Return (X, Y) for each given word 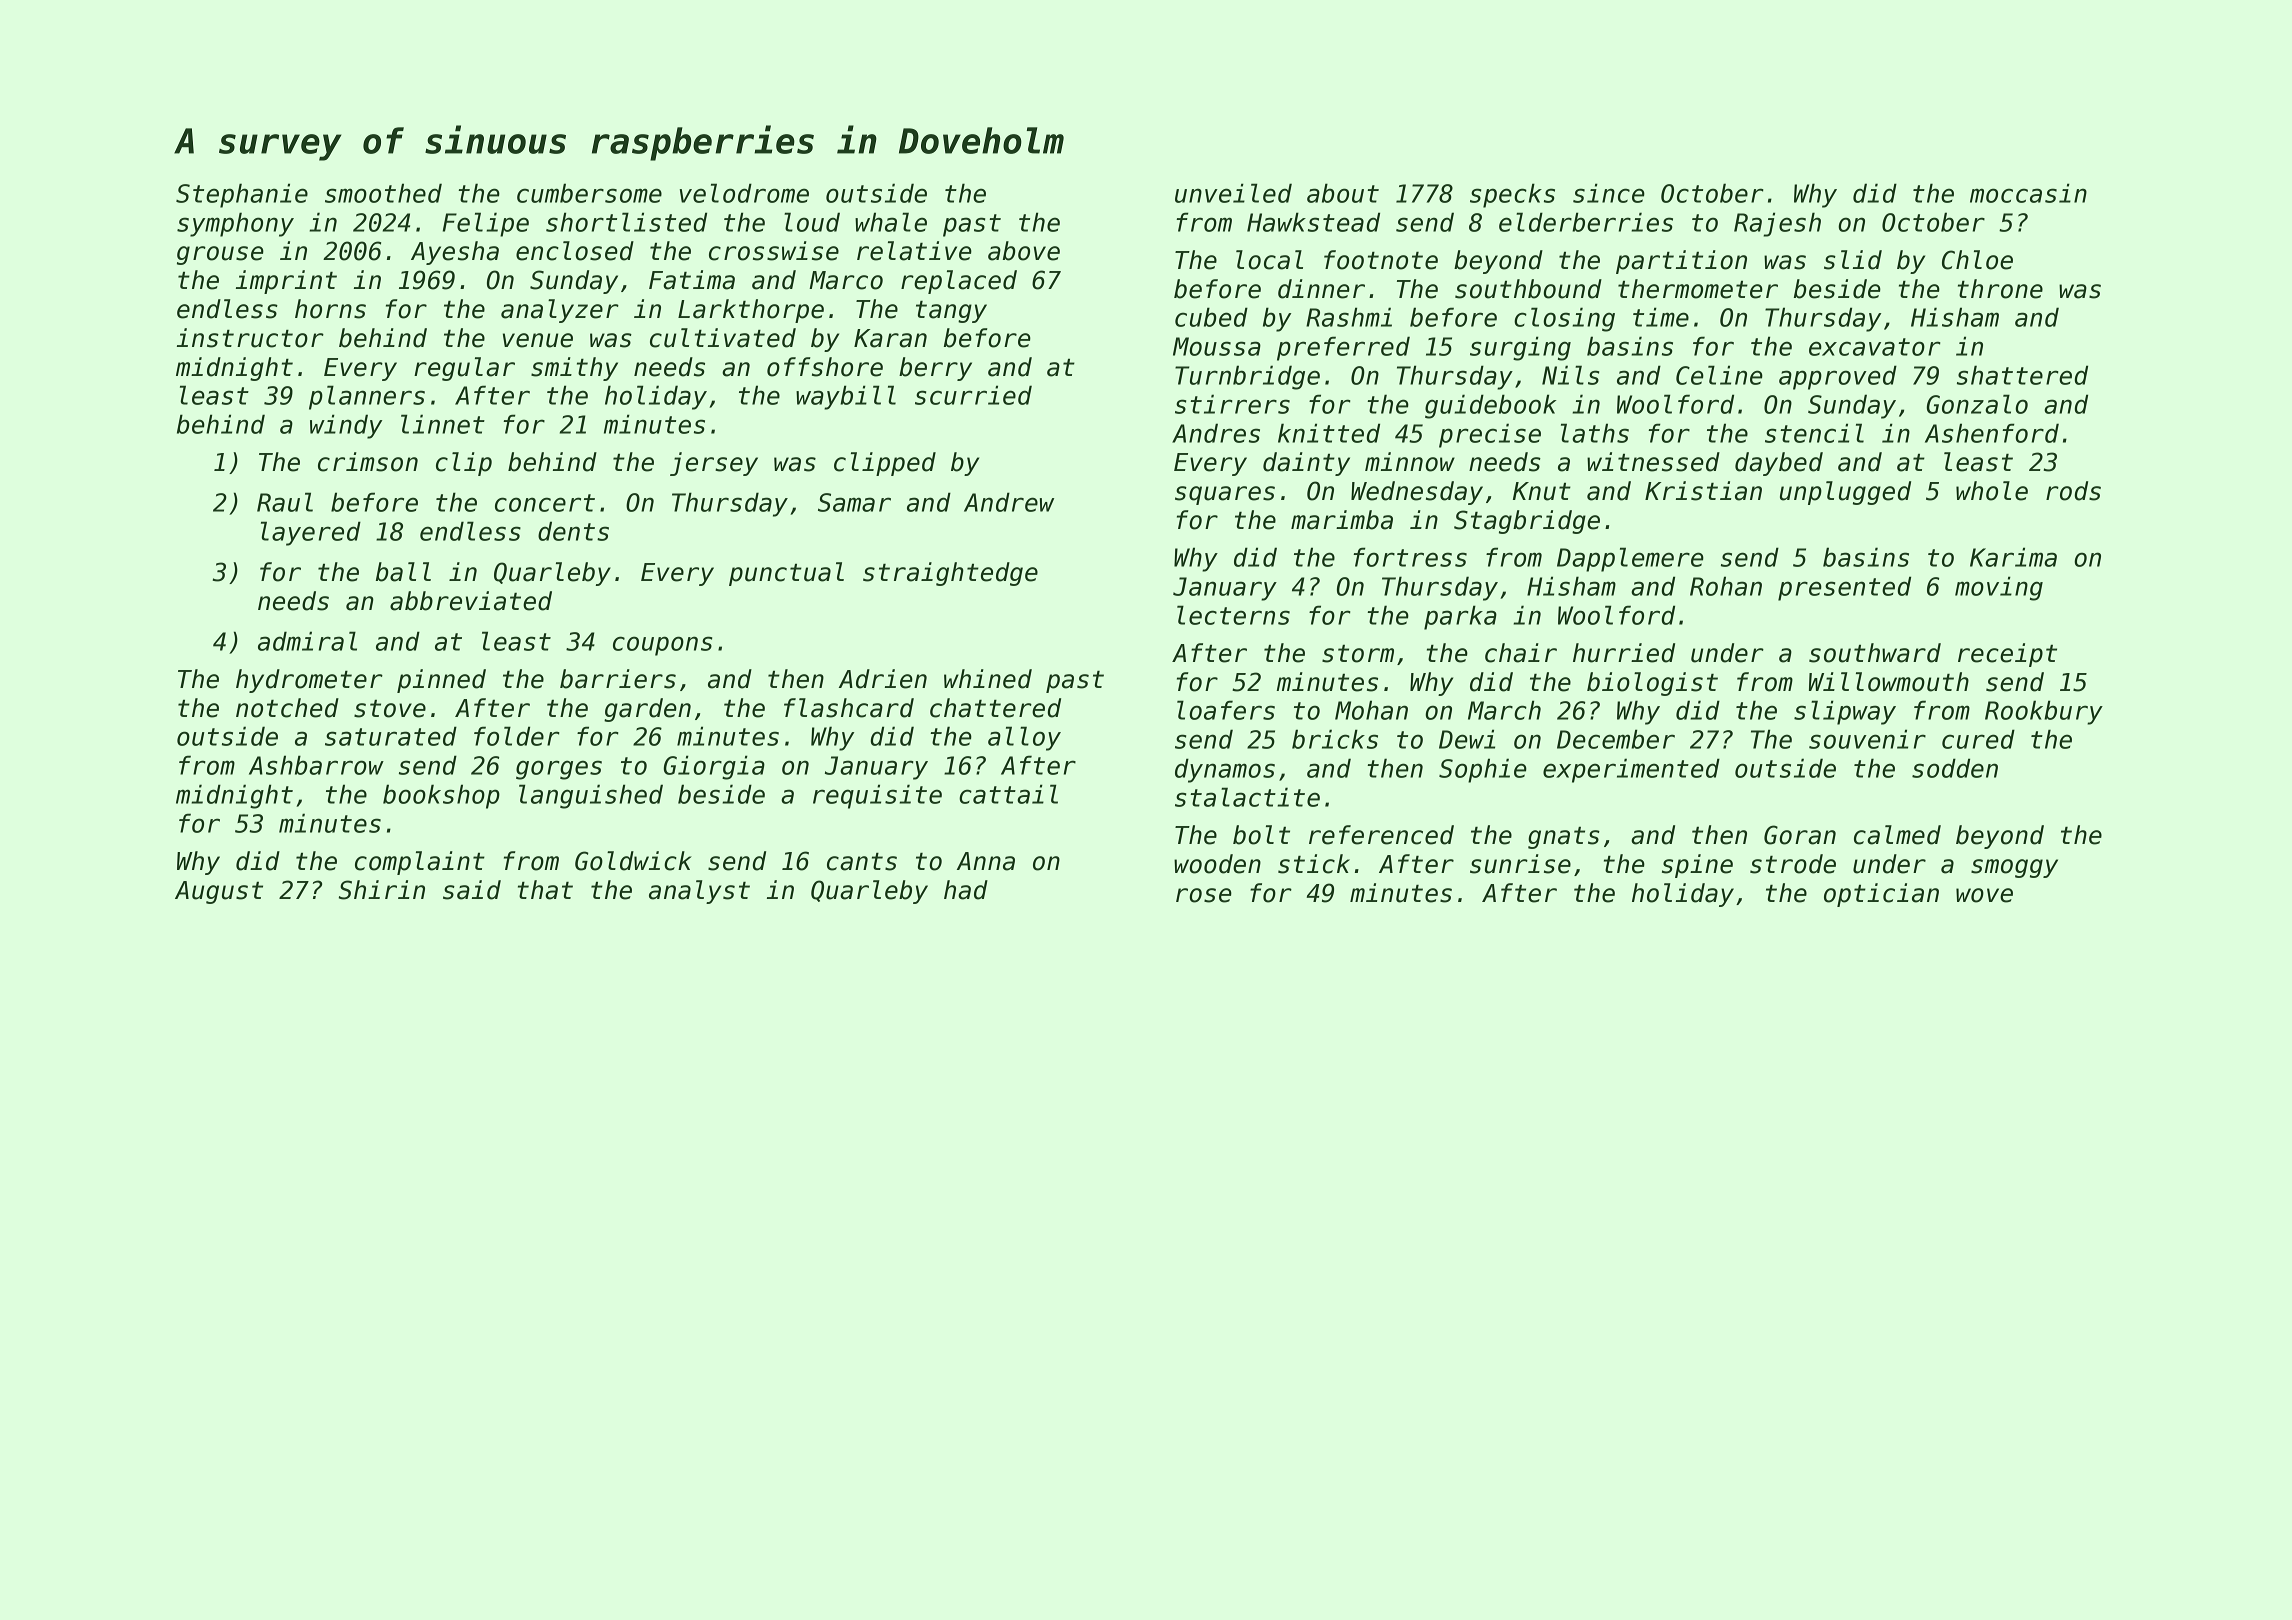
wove (1984, 895)
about (1343, 193)
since (1609, 193)
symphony (235, 224)
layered (311, 533)
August (219, 892)
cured (1978, 739)
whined (988, 679)
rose (1204, 895)
